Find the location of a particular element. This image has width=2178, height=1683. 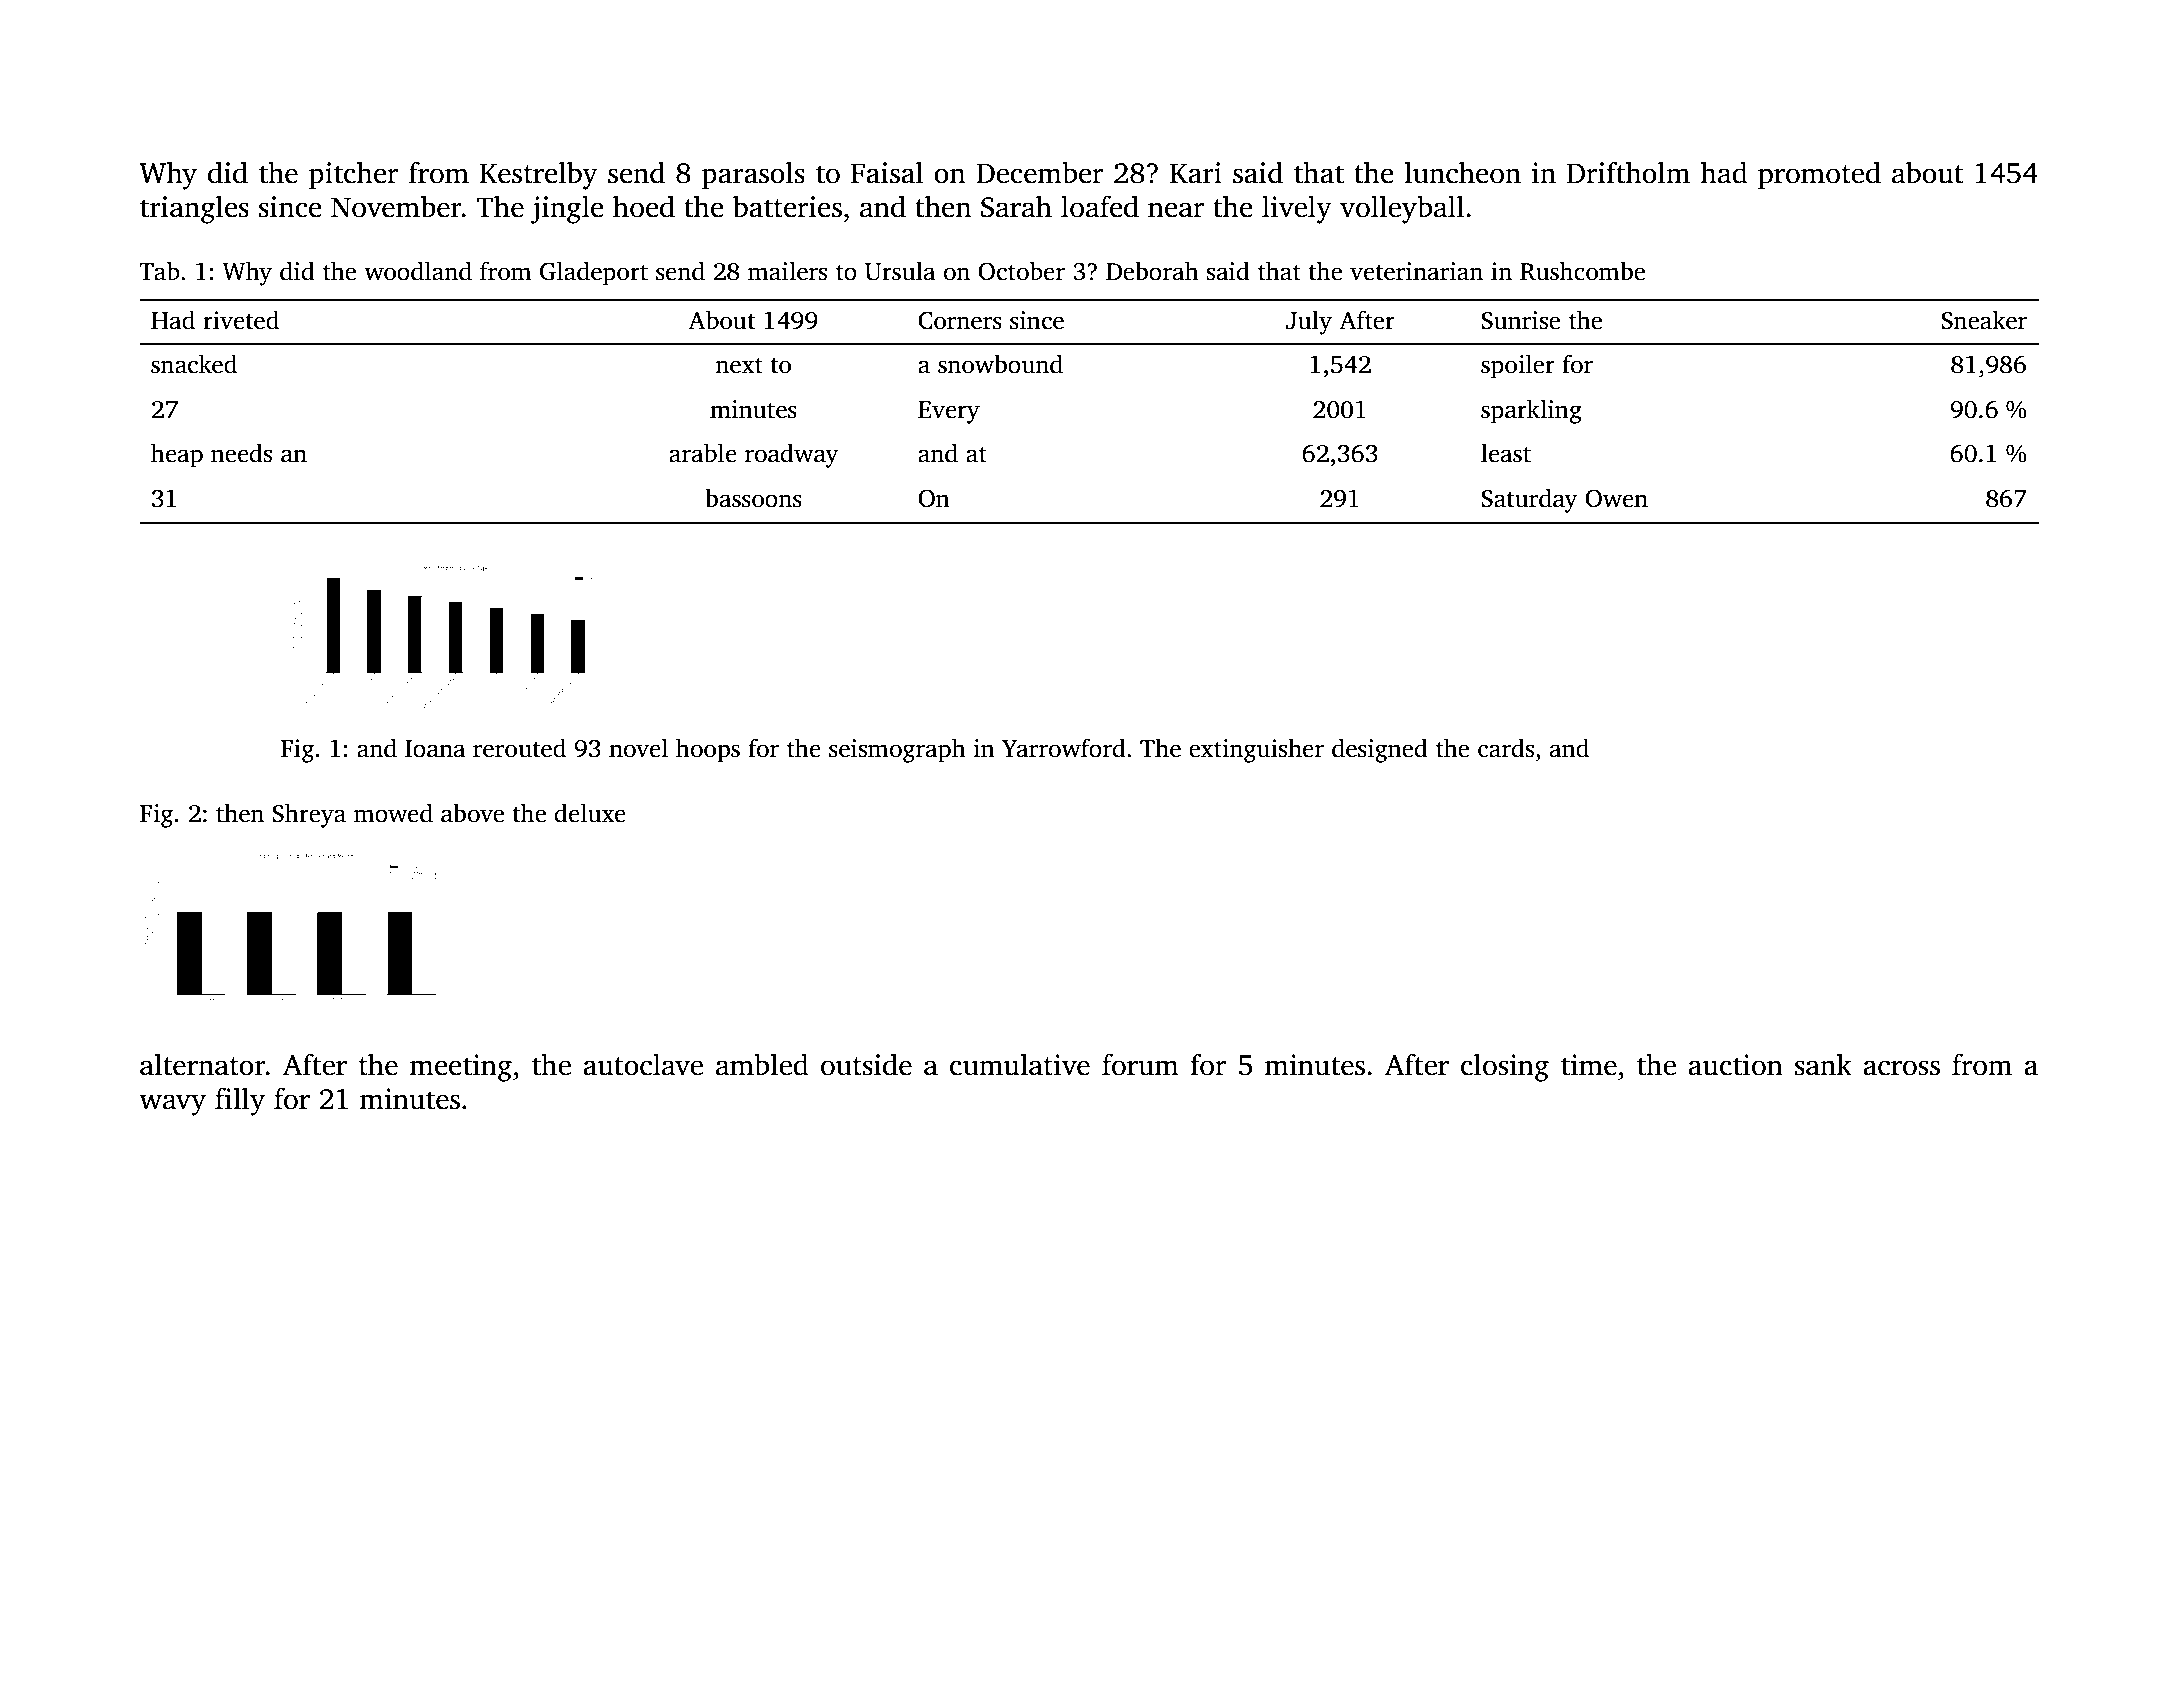

cards is located at coordinates (1506, 748).
